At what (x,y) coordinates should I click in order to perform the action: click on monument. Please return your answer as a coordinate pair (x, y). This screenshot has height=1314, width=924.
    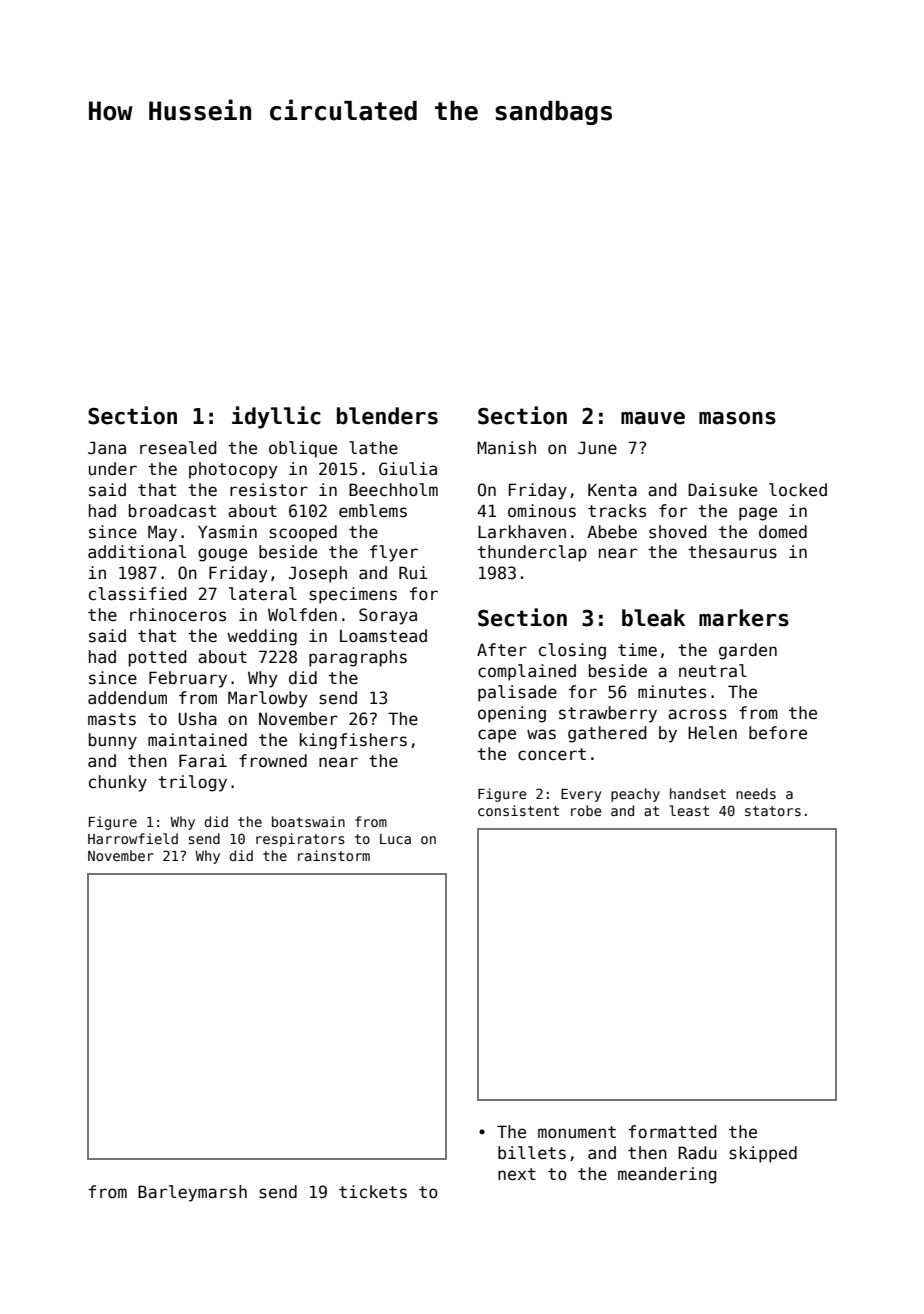
    Looking at the image, I should click on (577, 1132).
